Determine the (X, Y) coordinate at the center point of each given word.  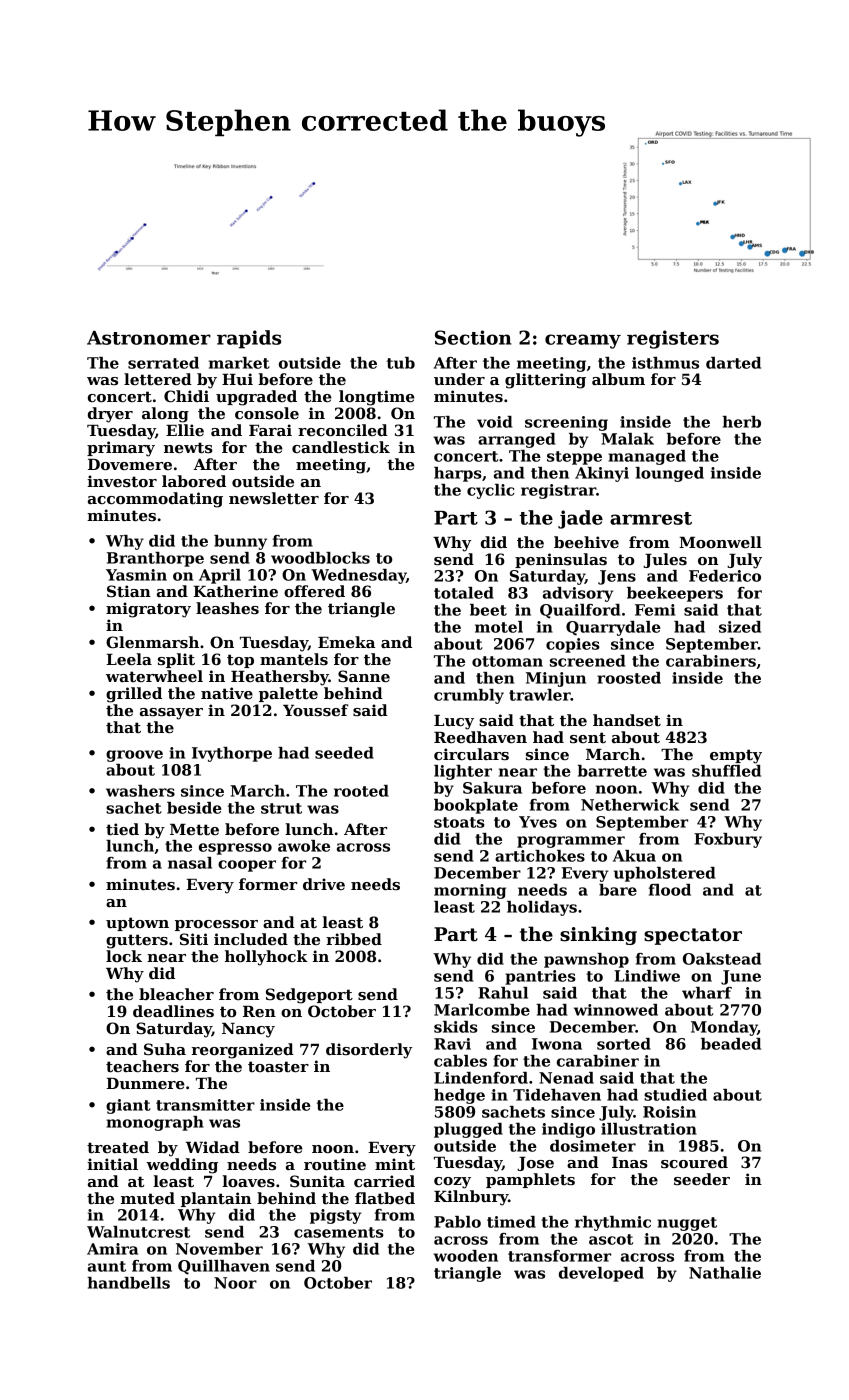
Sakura (492, 788)
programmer (571, 842)
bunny (240, 542)
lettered (158, 379)
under (459, 379)
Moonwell (720, 542)
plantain (216, 1199)
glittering (545, 381)
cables (460, 1061)
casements (339, 1232)
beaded (731, 1044)
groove (134, 756)
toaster (278, 1067)
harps (458, 474)
